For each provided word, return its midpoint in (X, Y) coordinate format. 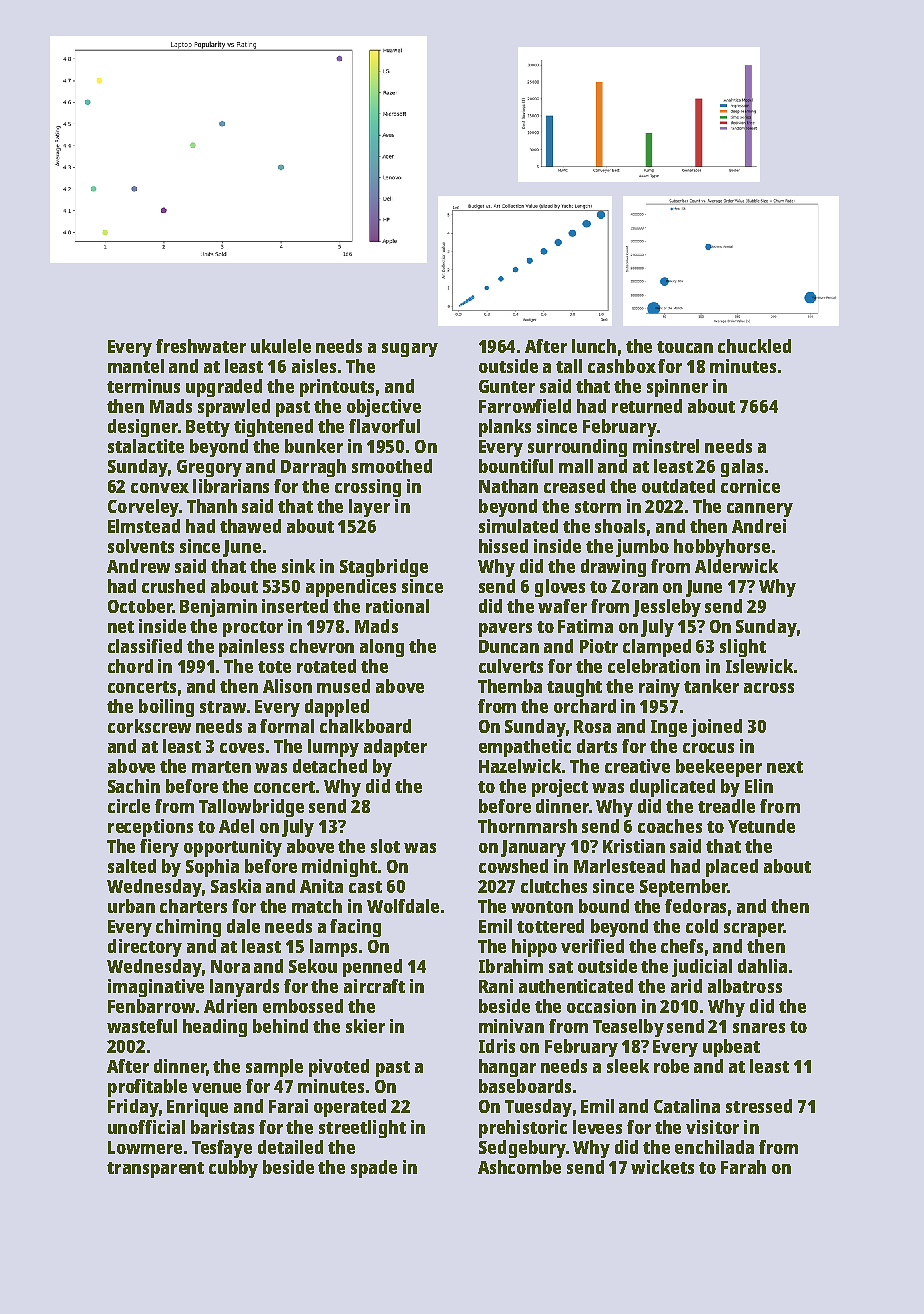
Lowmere (145, 1147)
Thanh (212, 506)
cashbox (622, 366)
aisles (314, 366)
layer (369, 508)
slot (385, 846)
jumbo (642, 548)
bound (604, 906)
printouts (337, 388)
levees (597, 1127)
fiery (159, 848)
